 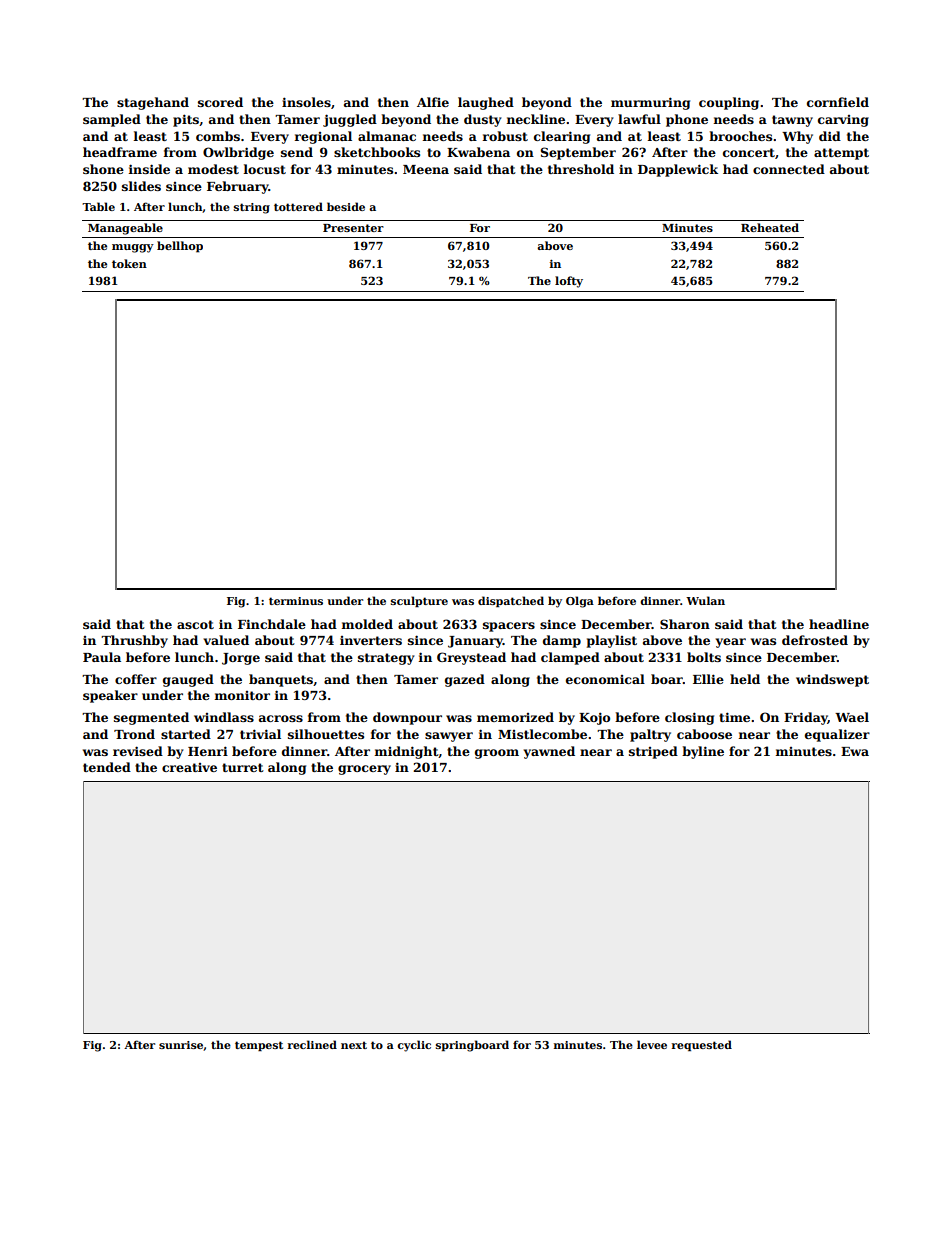 I want to click on tended, so click(x=107, y=767).
